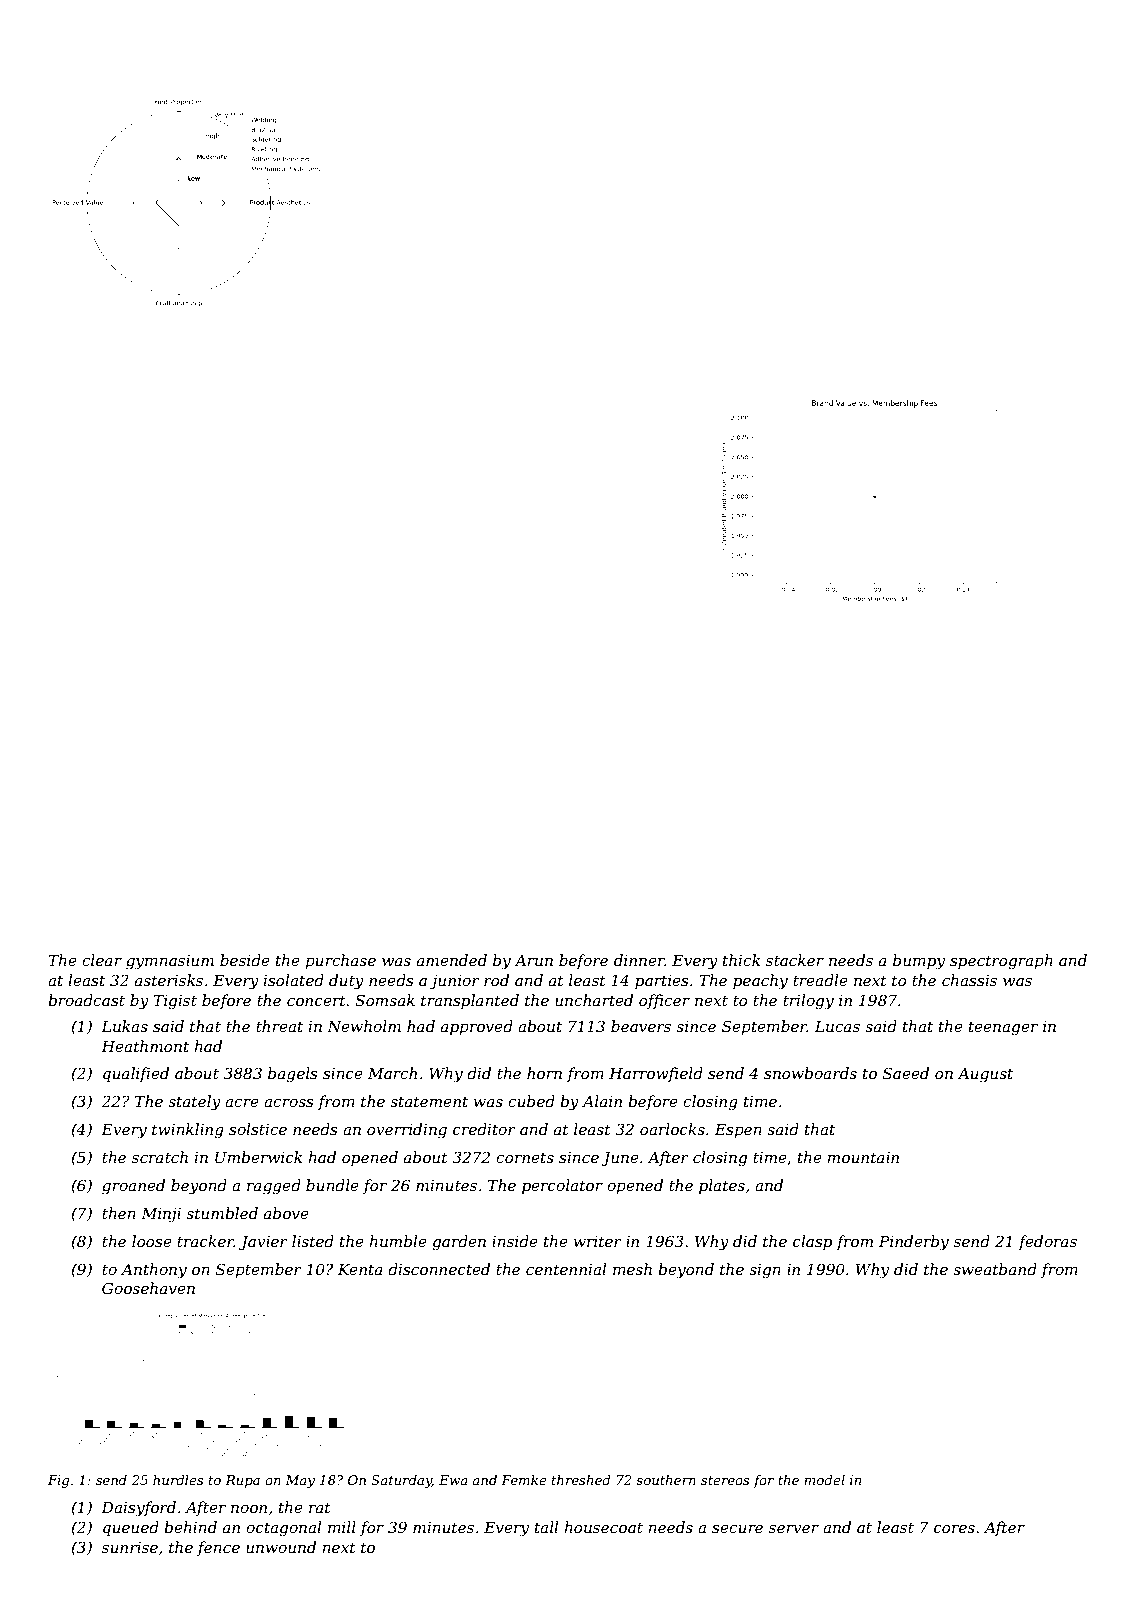 This document has width=1140, height=1612. I want to click on Goosehaven, so click(148, 1288).
